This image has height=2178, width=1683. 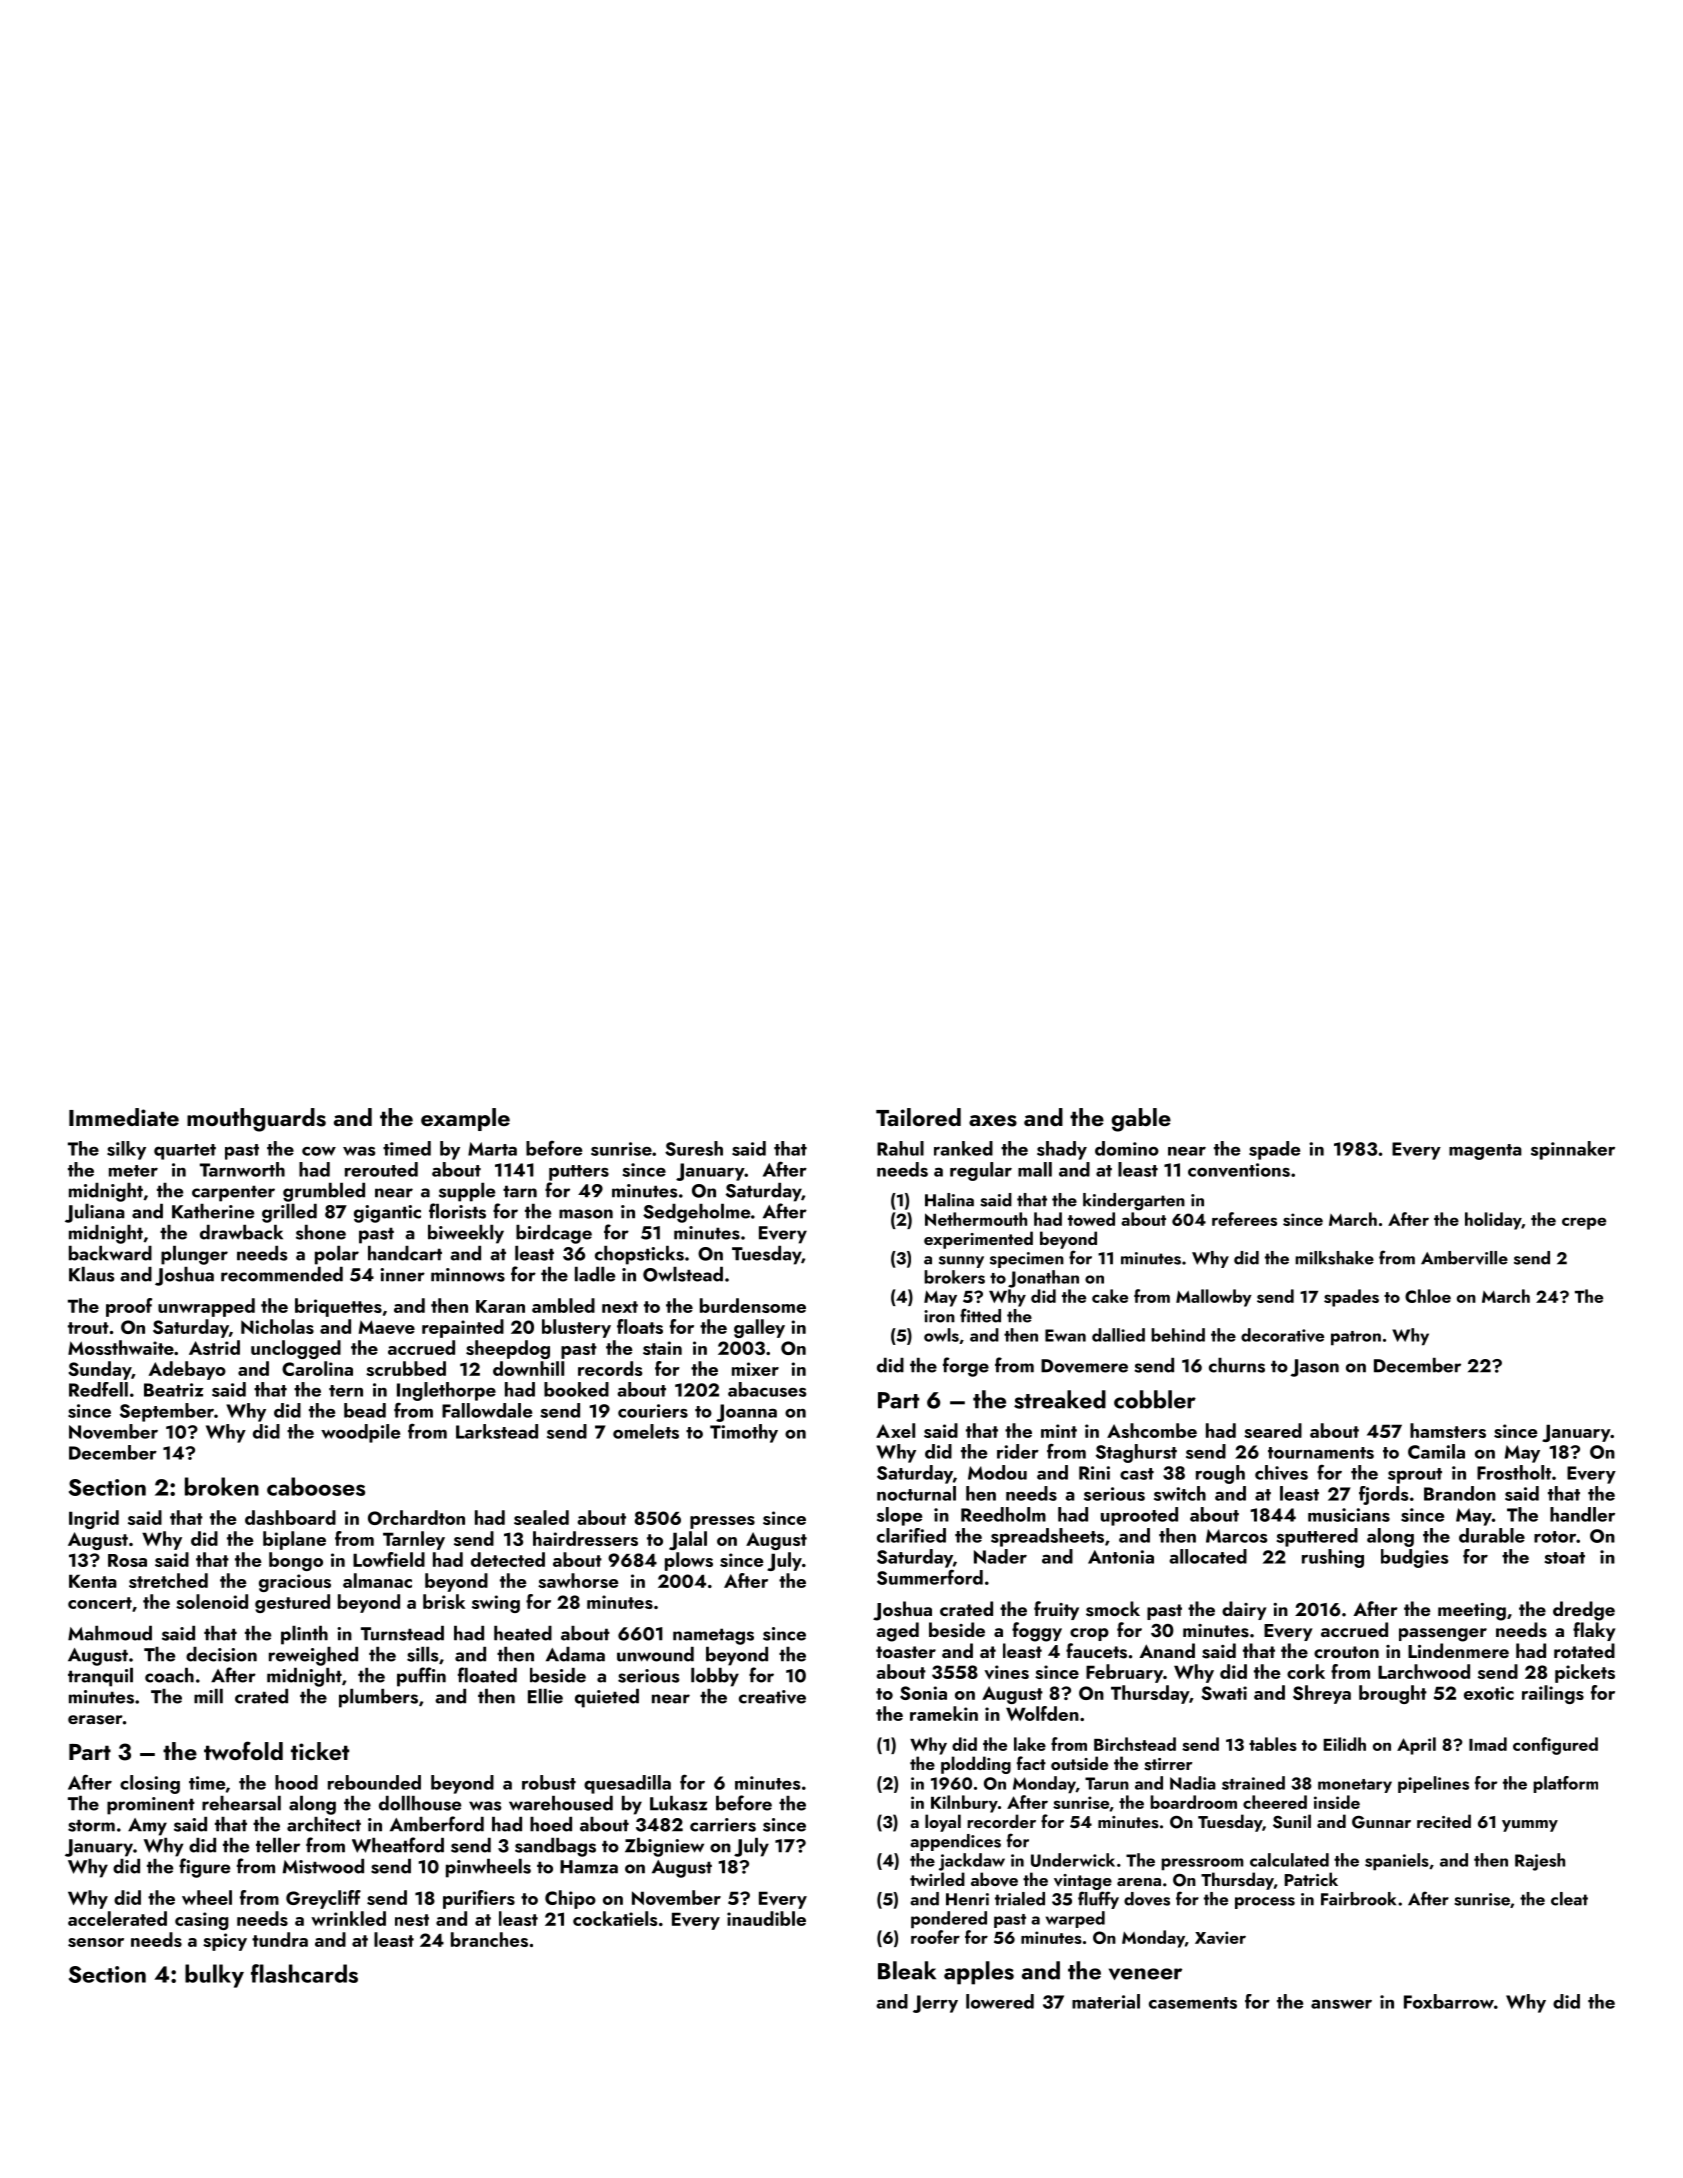 What do you see at coordinates (1155, 1399) in the image?
I see `cobbler` at bounding box center [1155, 1399].
